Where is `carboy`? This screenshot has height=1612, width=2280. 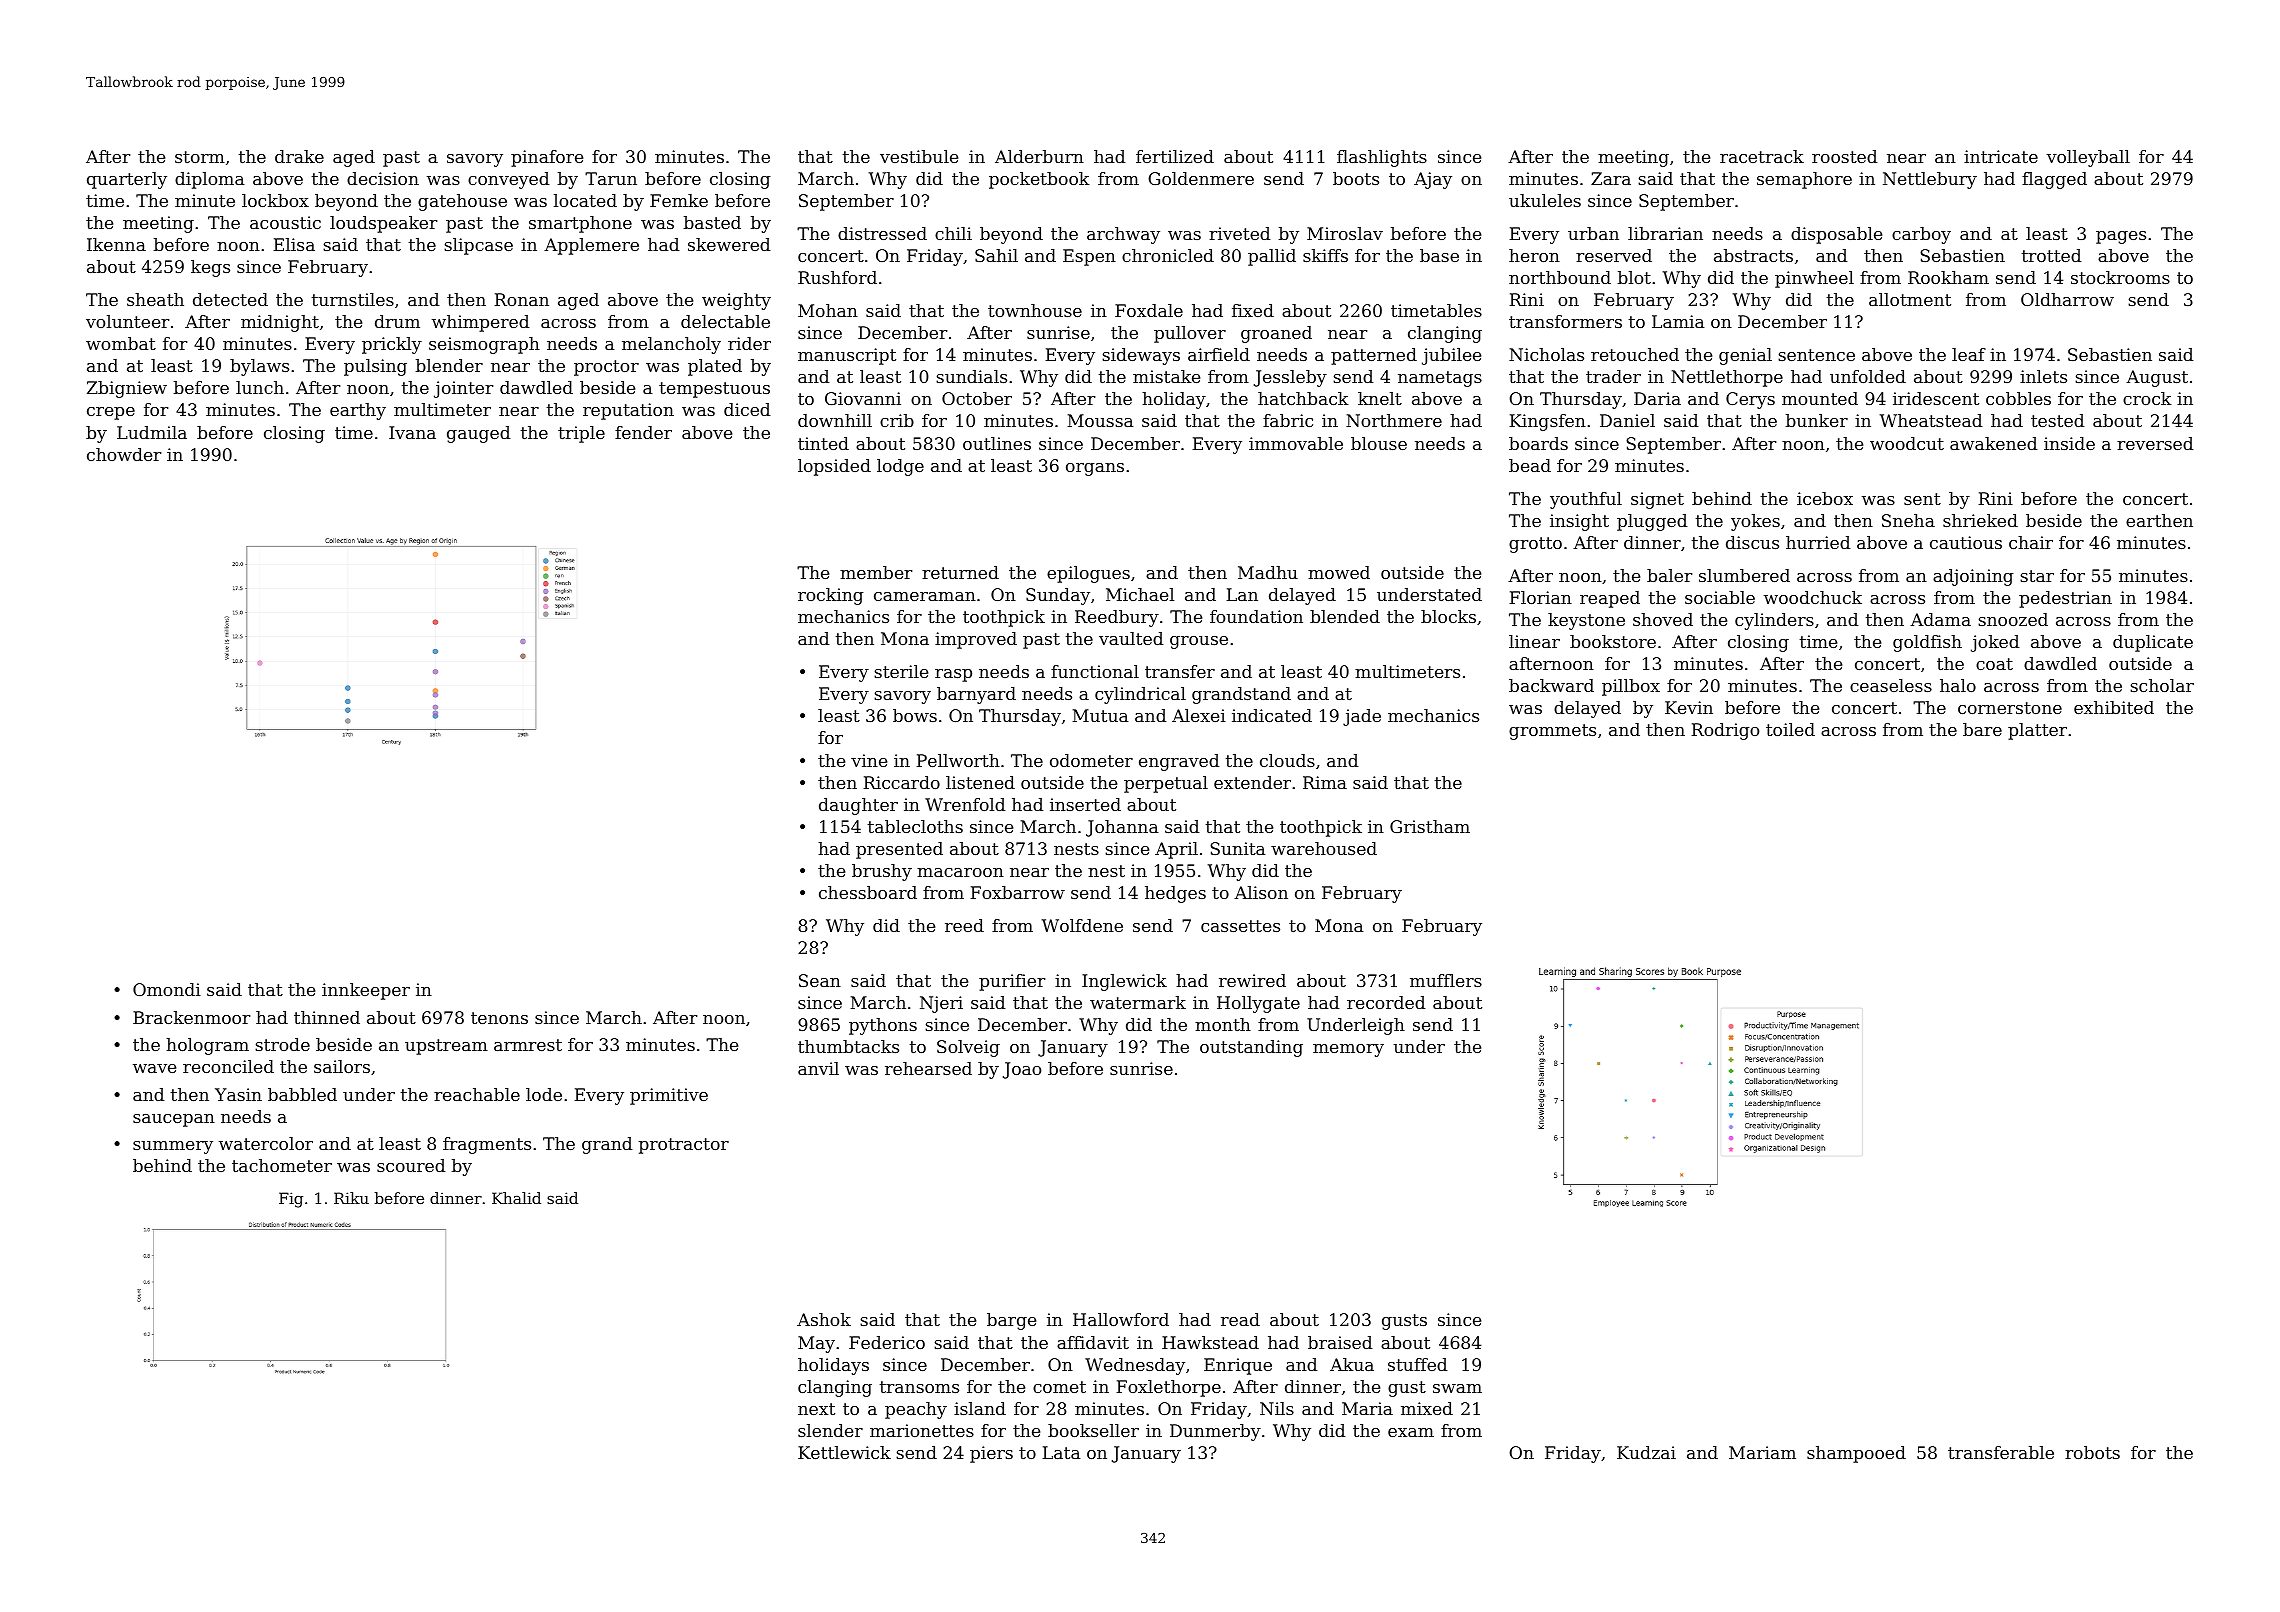
carboy is located at coordinates (1921, 235).
